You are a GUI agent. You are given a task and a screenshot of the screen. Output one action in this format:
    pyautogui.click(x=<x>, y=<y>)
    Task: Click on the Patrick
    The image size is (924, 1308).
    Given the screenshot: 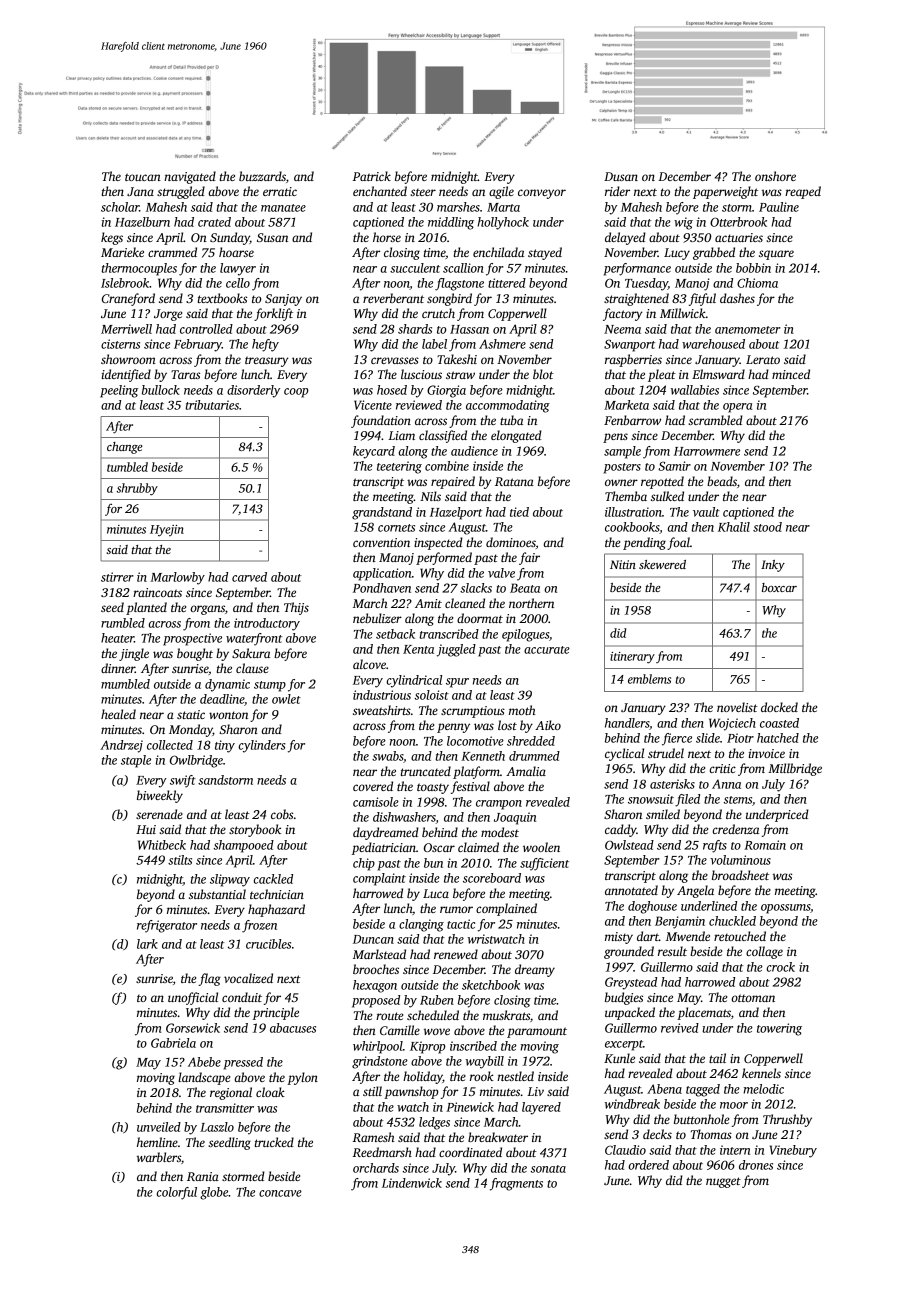 What is the action you would take?
    pyautogui.click(x=372, y=176)
